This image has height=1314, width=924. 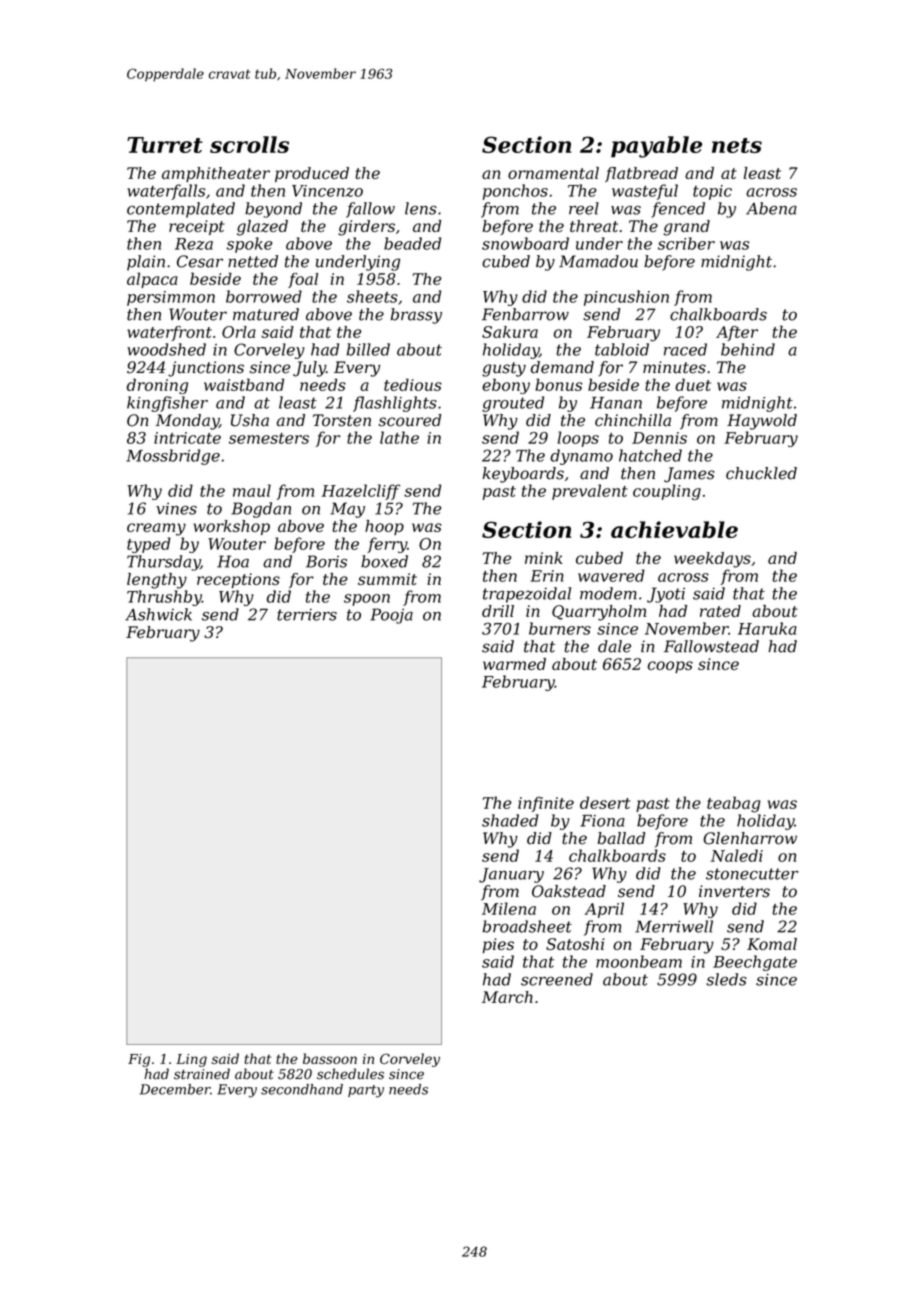 I want to click on Jyoti, so click(x=666, y=595).
